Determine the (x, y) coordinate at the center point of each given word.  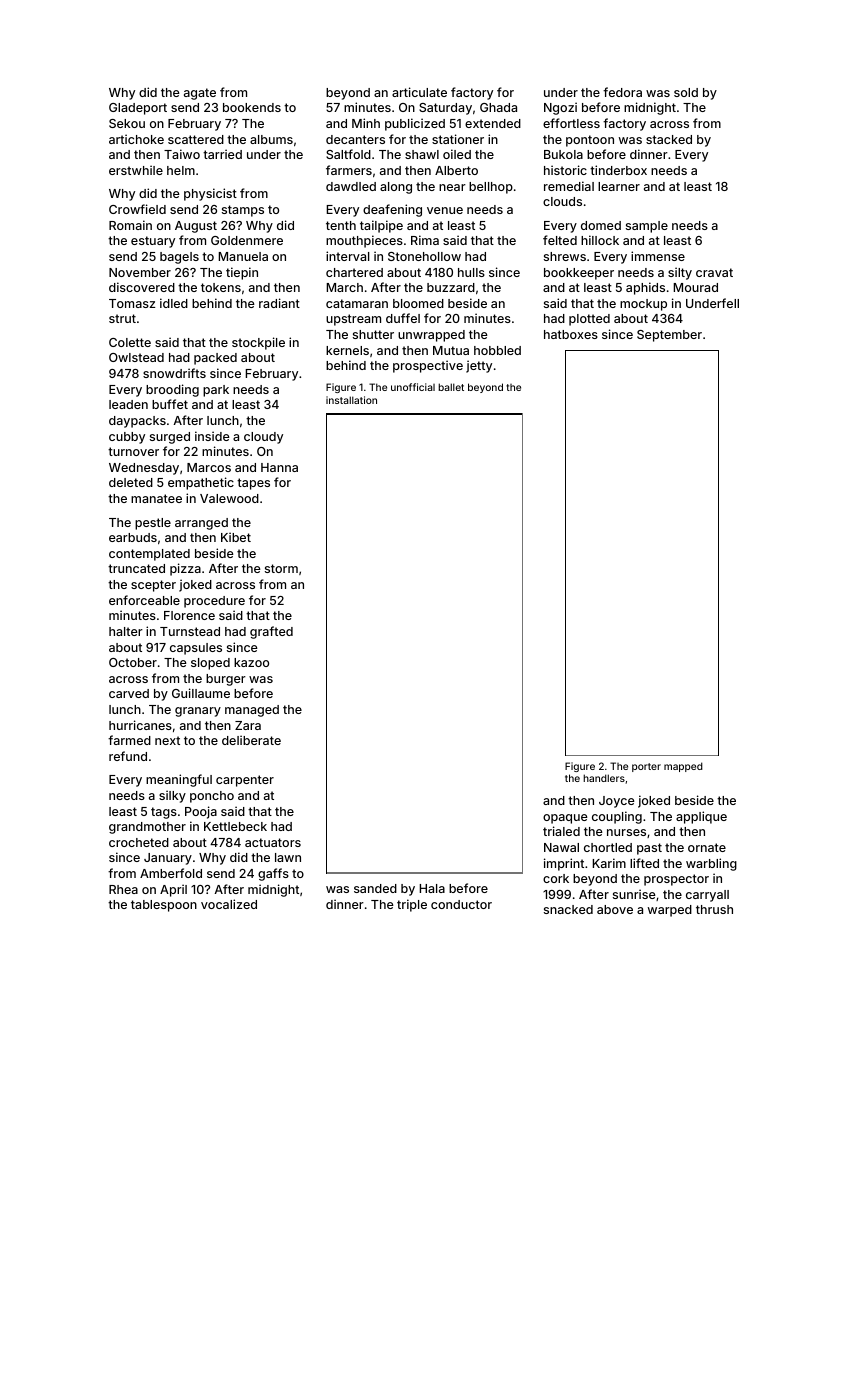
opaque (565, 819)
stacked (669, 139)
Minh (366, 123)
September (669, 336)
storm (281, 568)
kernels (347, 350)
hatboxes (571, 334)
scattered (196, 139)
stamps (243, 211)
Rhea (123, 889)
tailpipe (381, 226)
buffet (170, 404)
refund (128, 756)
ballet (451, 387)
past (649, 849)
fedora (622, 92)
